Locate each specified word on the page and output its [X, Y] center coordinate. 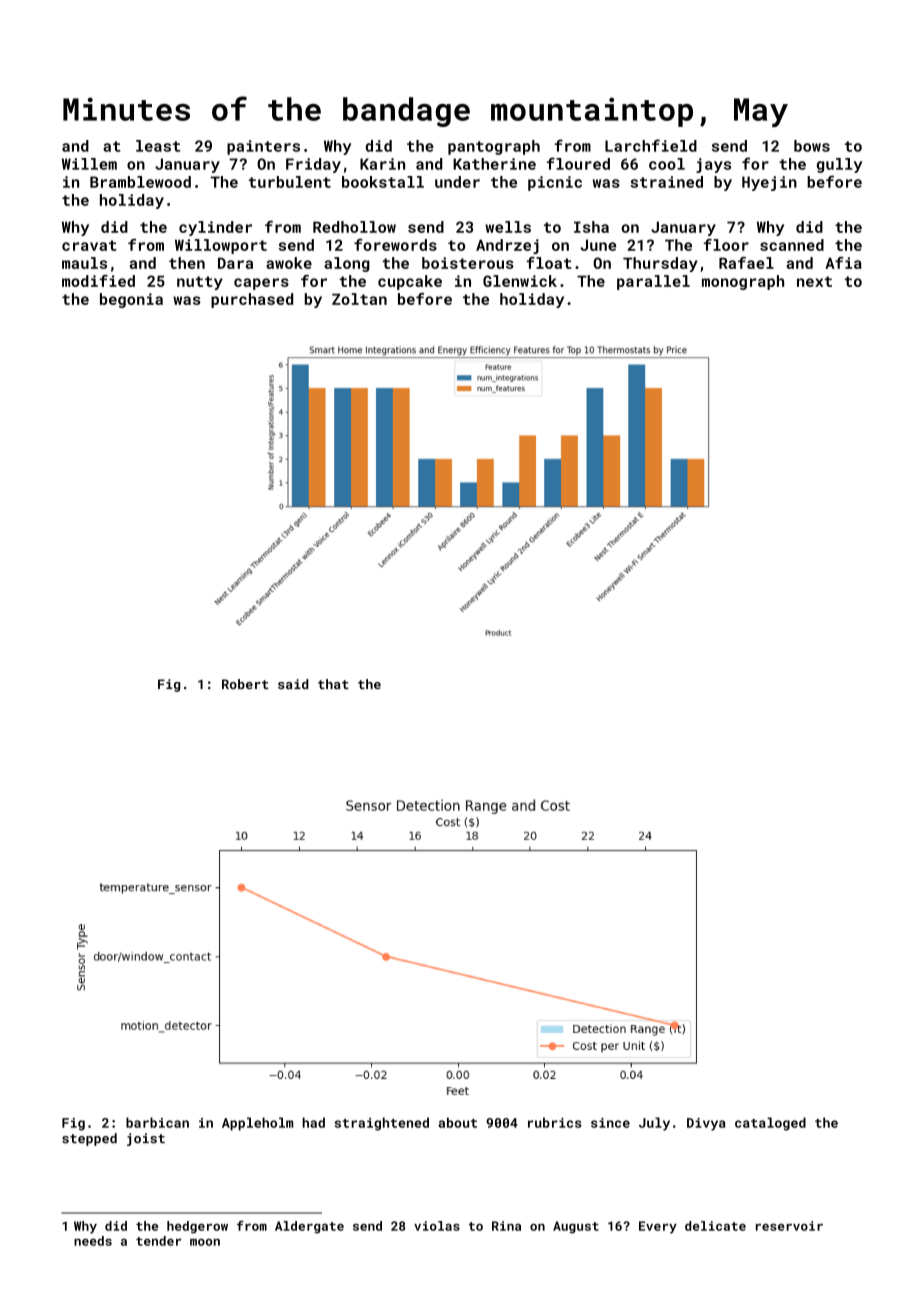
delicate [715, 1226]
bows [812, 146]
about [457, 1122]
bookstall [383, 182]
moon [205, 1242]
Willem [89, 164]
